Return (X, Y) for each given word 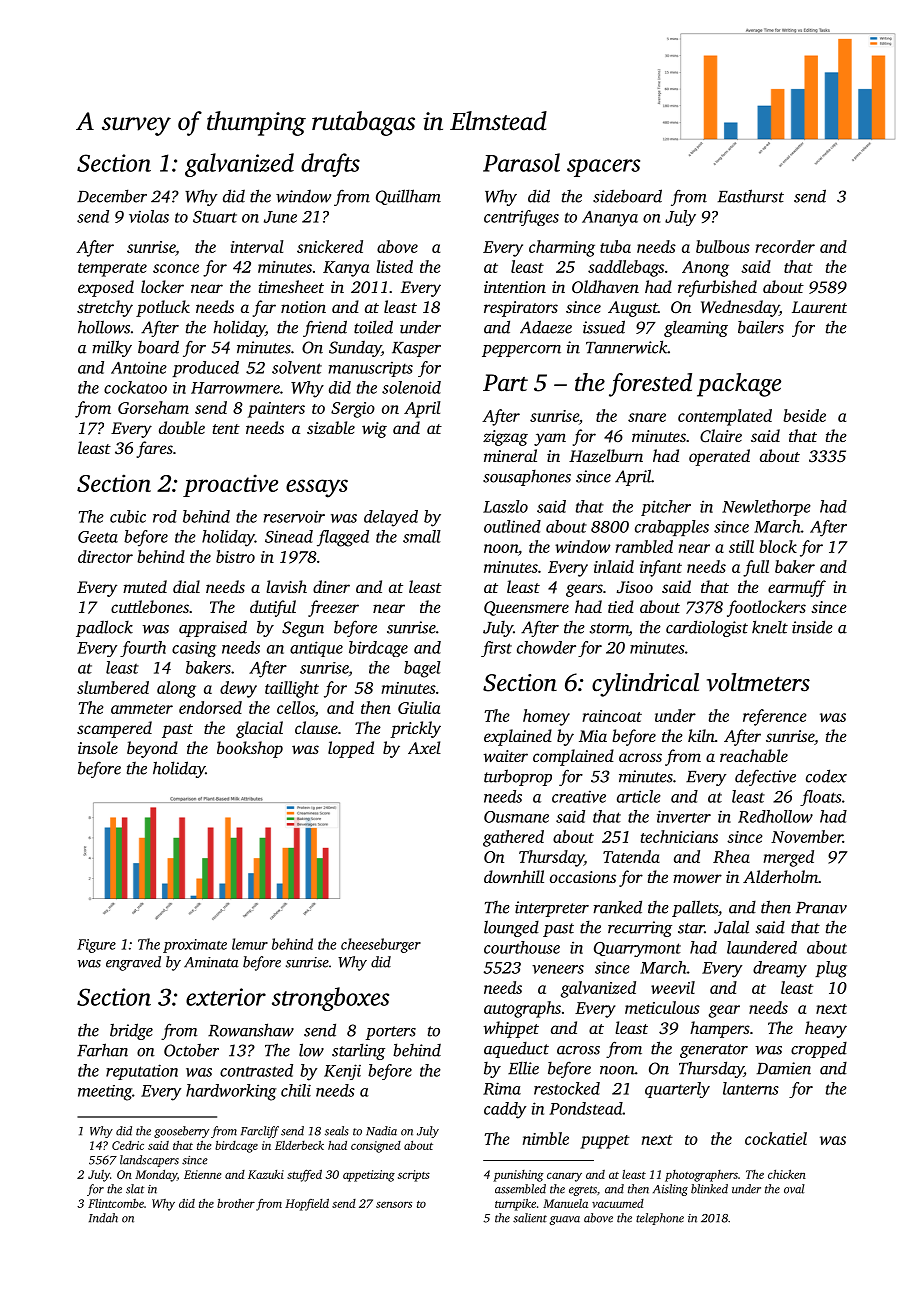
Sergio (353, 410)
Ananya (610, 219)
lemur (250, 944)
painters (276, 410)
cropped (819, 1049)
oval (794, 1189)
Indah (103, 1218)
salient (530, 1218)
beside (804, 415)
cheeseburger (381, 945)
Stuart (215, 217)
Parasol (521, 162)
